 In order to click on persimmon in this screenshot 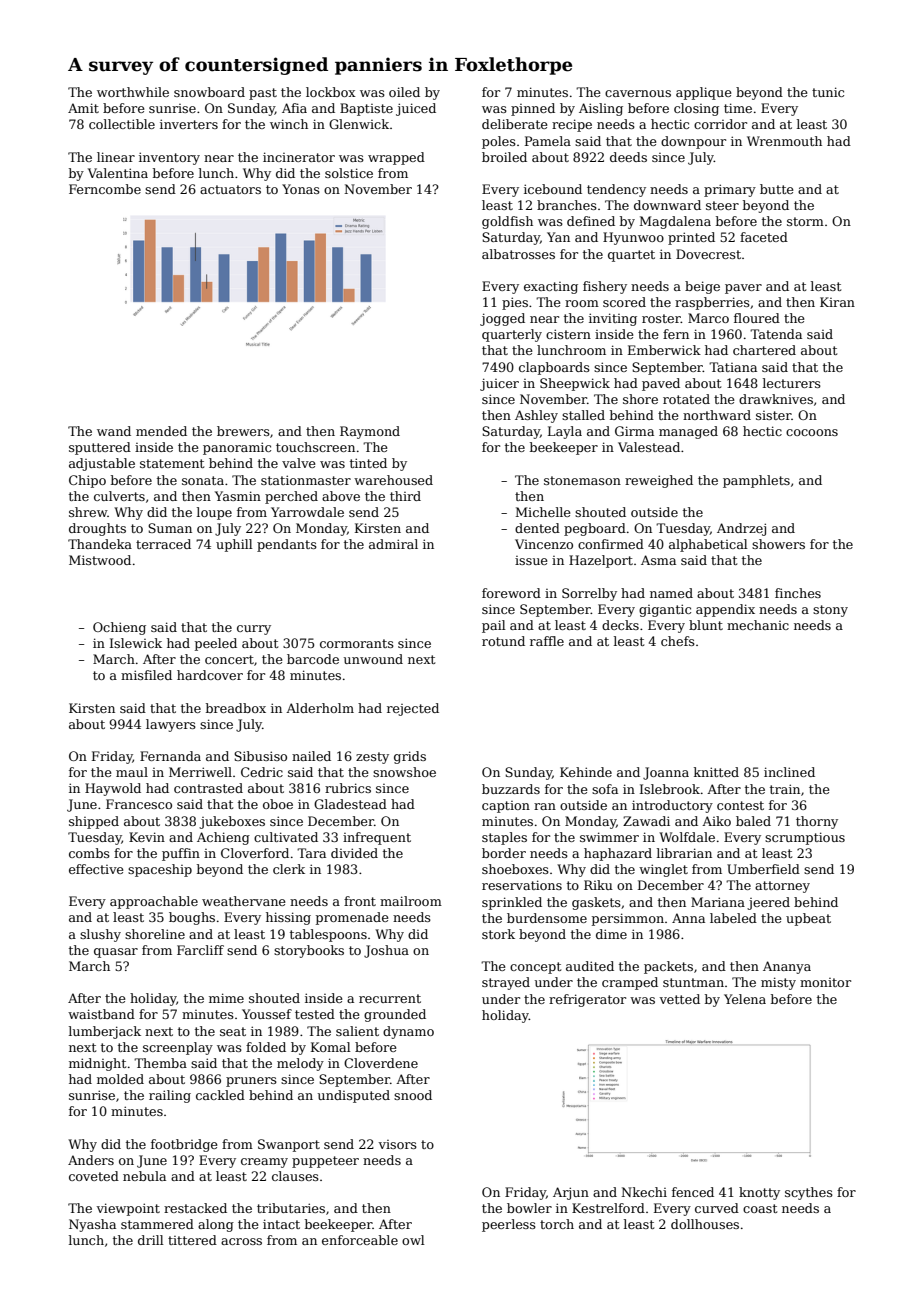, I will do `click(628, 919)`.
